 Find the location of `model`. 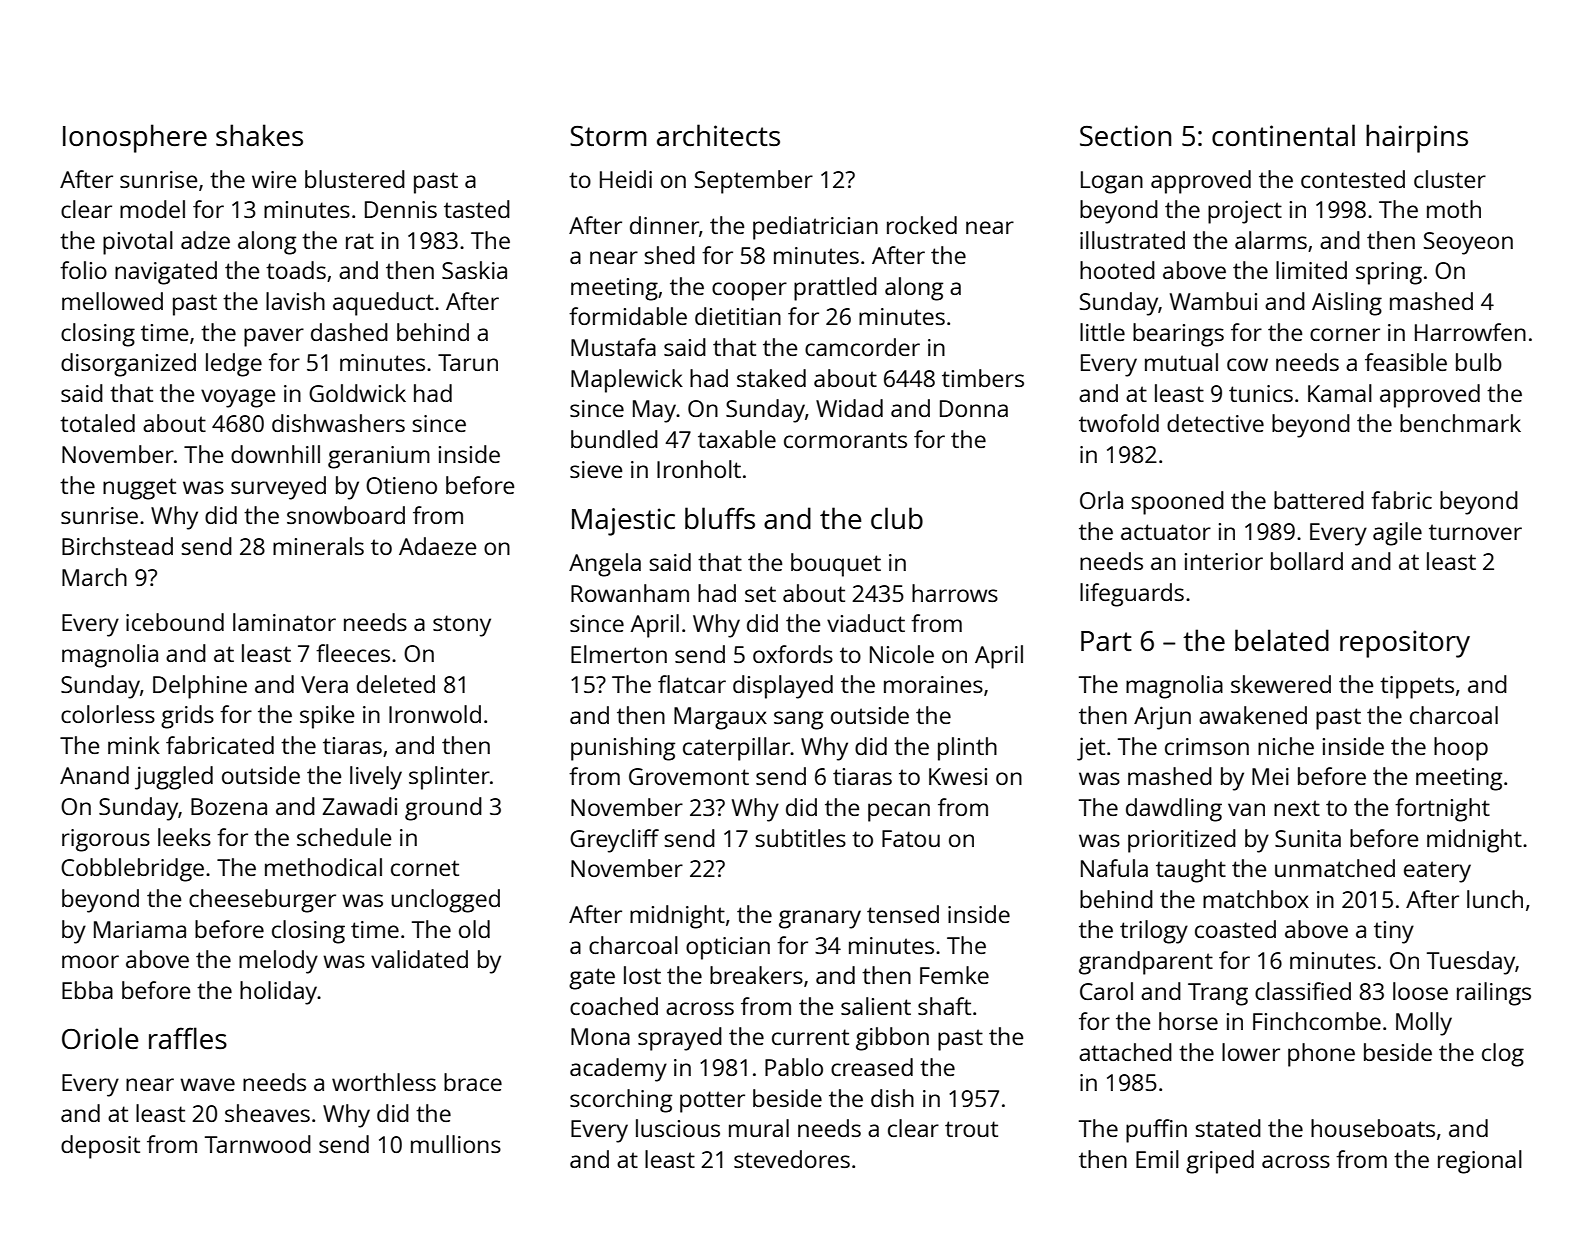

model is located at coordinates (152, 209).
